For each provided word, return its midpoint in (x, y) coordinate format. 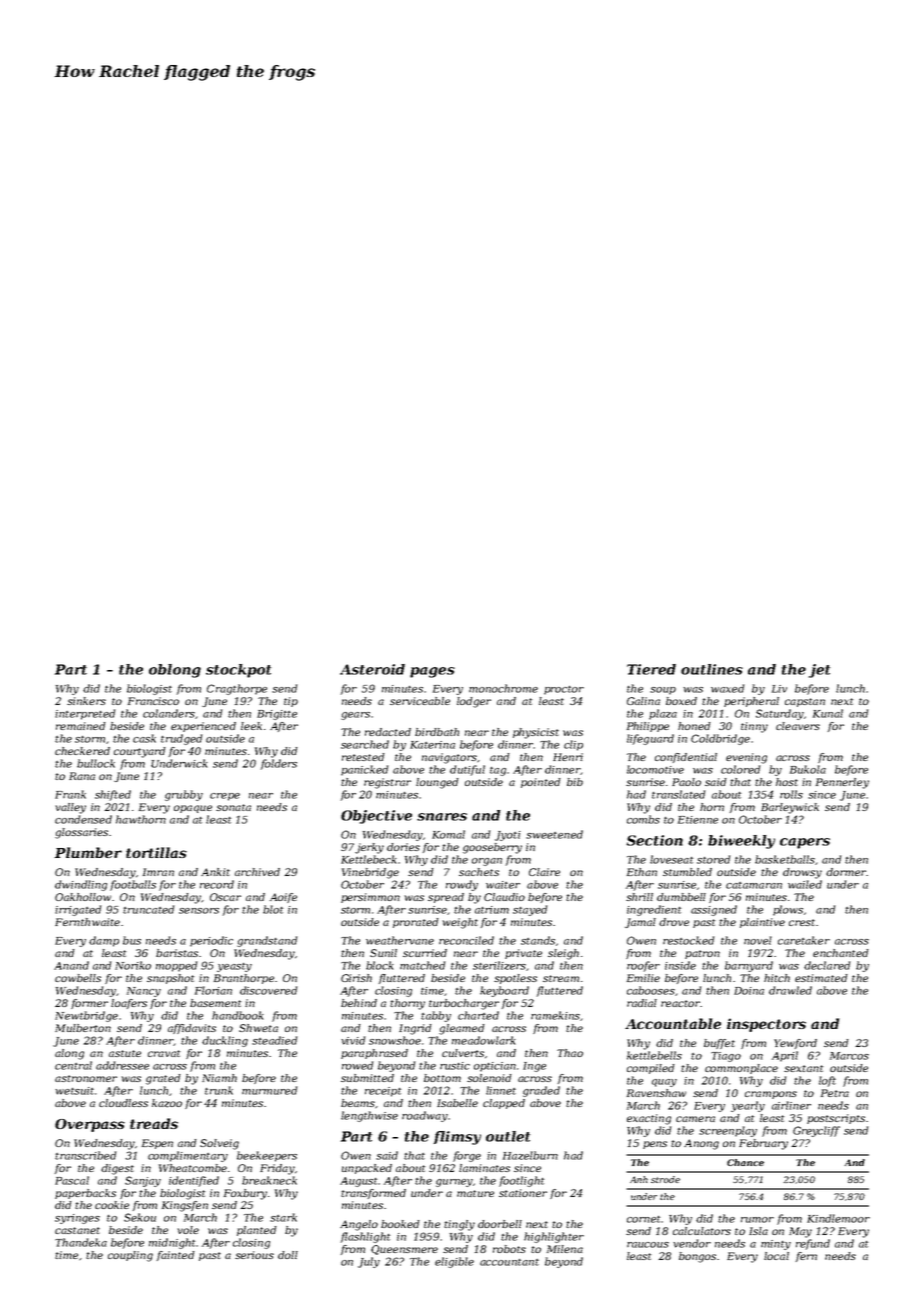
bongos (697, 1257)
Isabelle (457, 1103)
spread (446, 898)
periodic (211, 941)
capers (805, 843)
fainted (176, 1256)
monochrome (503, 688)
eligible (454, 1262)
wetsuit (74, 1091)
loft (827, 1081)
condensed (83, 819)
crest (802, 922)
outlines (712, 669)
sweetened (554, 834)
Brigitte (277, 715)
